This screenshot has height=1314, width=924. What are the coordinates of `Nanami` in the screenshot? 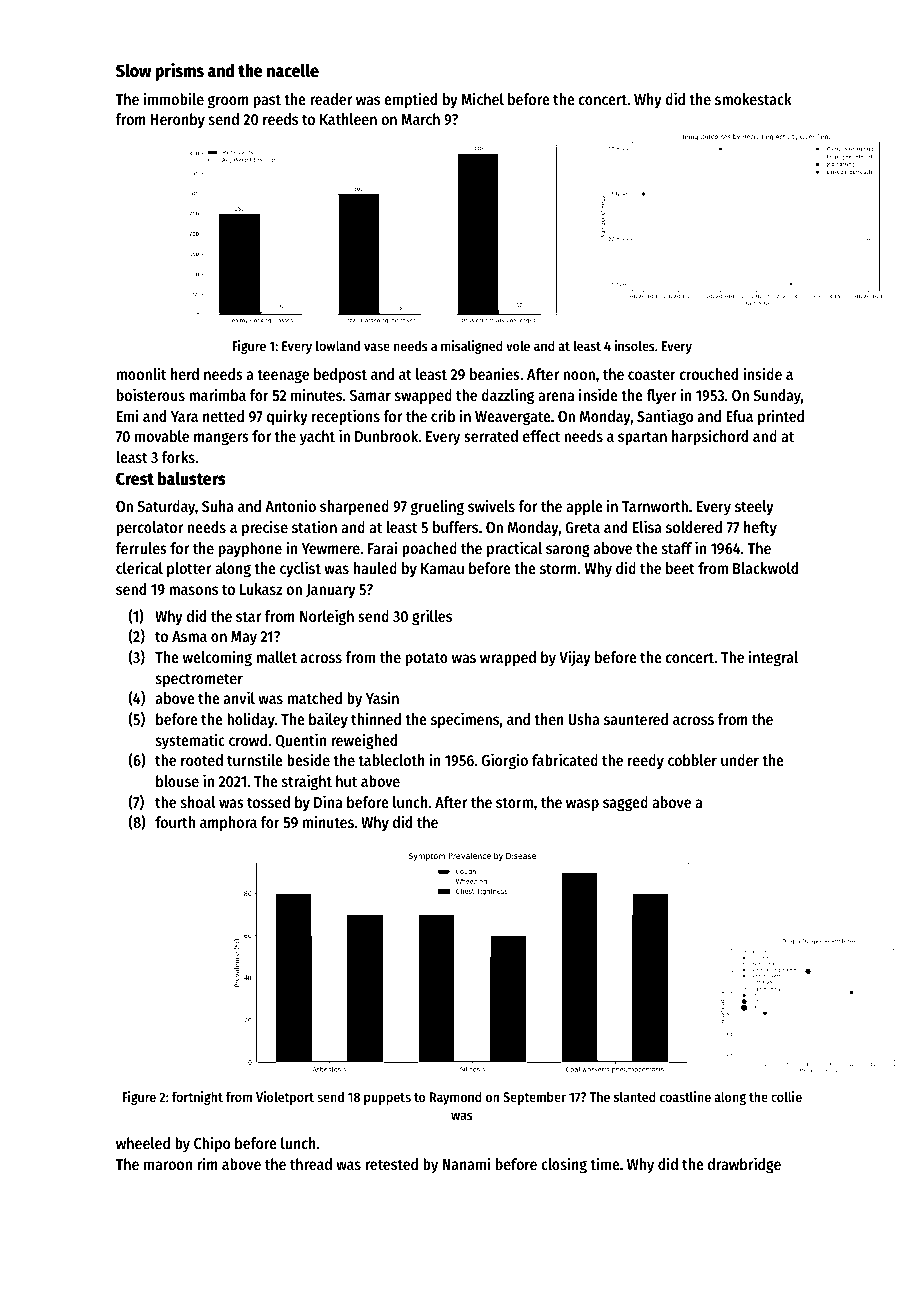 It's located at (467, 1163).
